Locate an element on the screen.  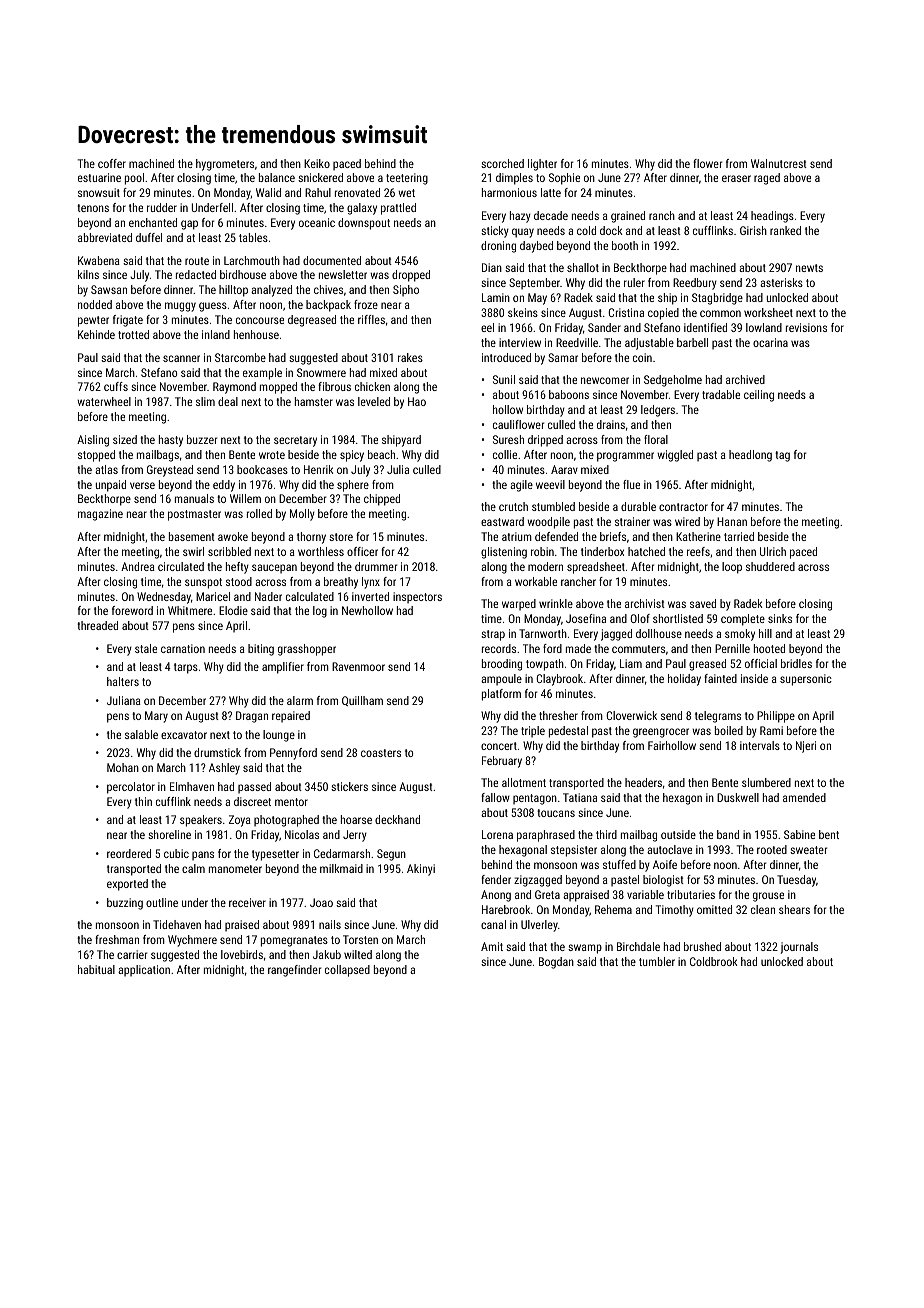
ocarina is located at coordinates (770, 342).
